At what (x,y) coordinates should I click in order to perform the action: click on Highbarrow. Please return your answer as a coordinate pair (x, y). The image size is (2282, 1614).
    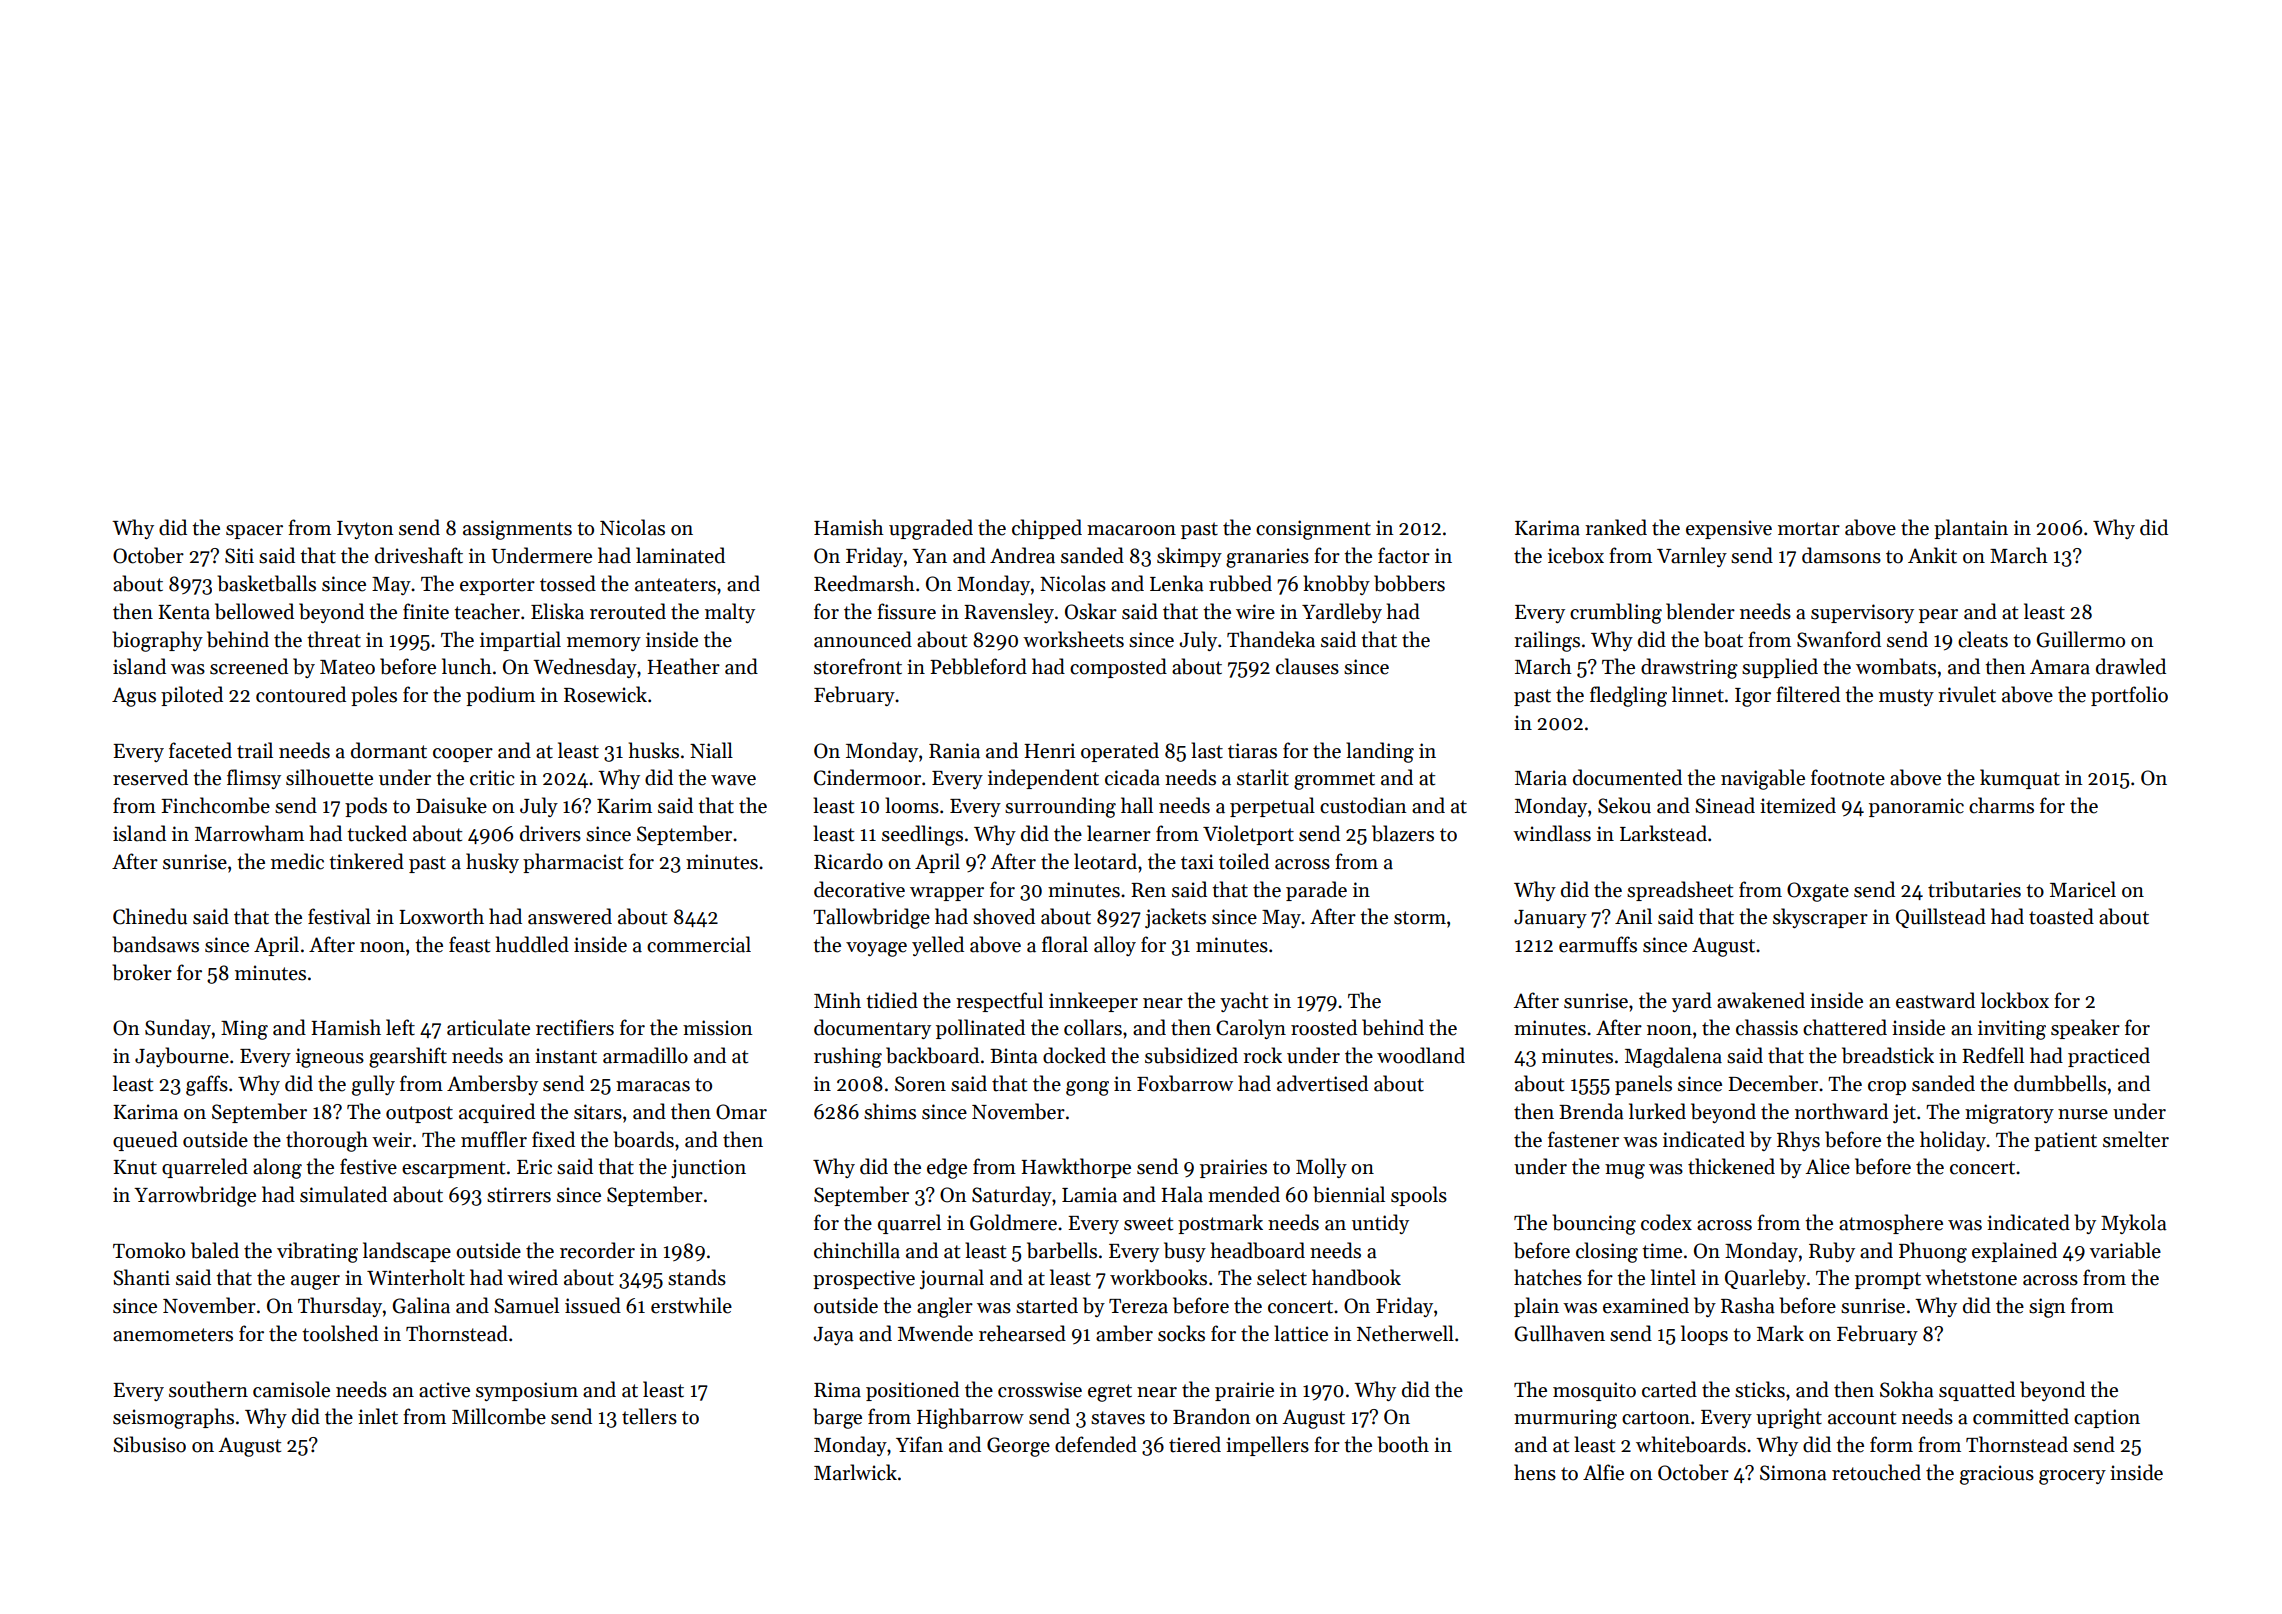
    Looking at the image, I should click on (970, 1418).
